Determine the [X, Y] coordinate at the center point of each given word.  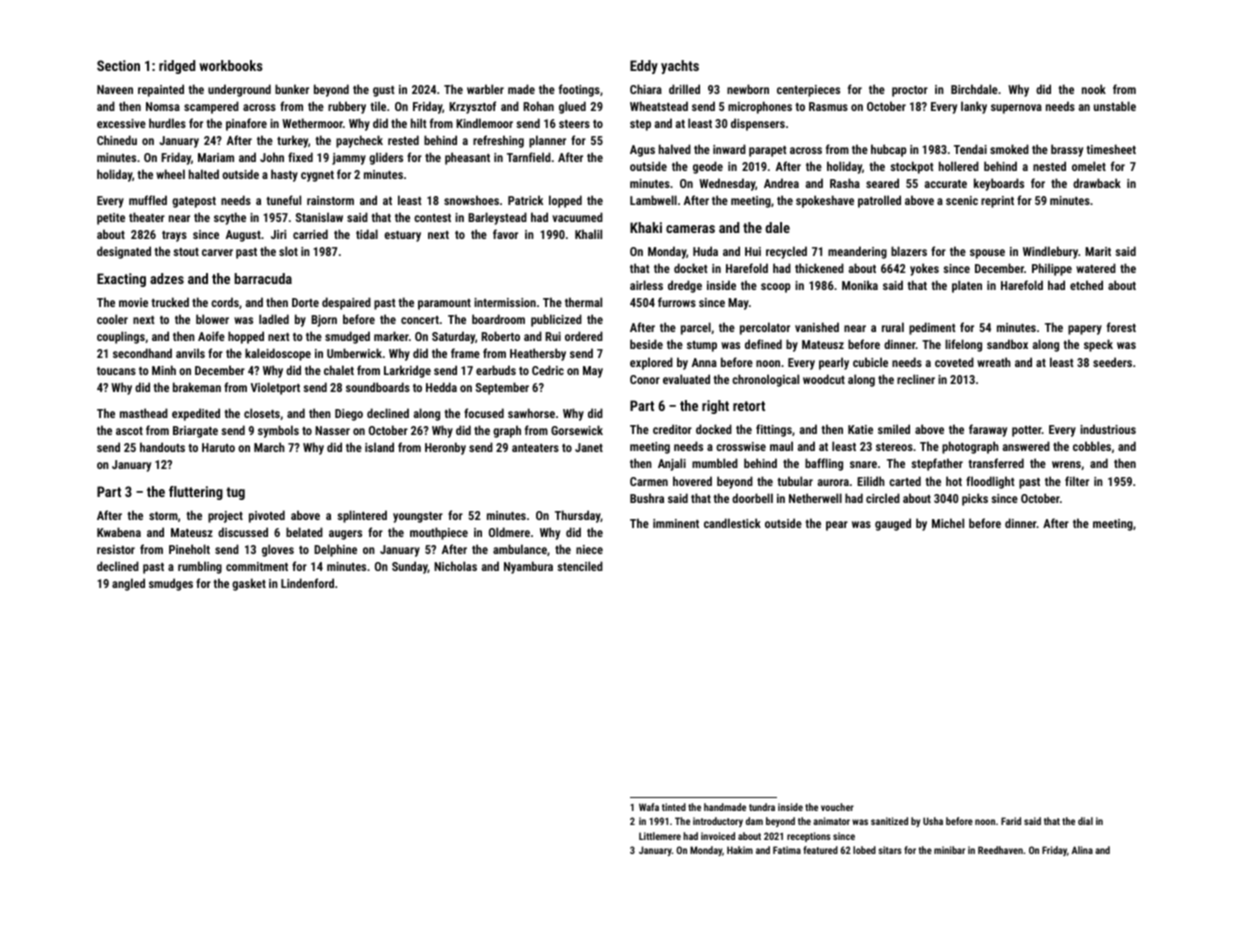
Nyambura [528, 567]
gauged [893, 524]
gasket [249, 584]
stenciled [580, 566]
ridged [177, 67]
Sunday [410, 567]
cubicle [870, 362]
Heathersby [538, 354]
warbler [485, 89]
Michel [948, 523]
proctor [910, 91]
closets [262, 413]
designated [124, 252]
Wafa [649, 807]
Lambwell [653, 200]
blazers [909, 251]
